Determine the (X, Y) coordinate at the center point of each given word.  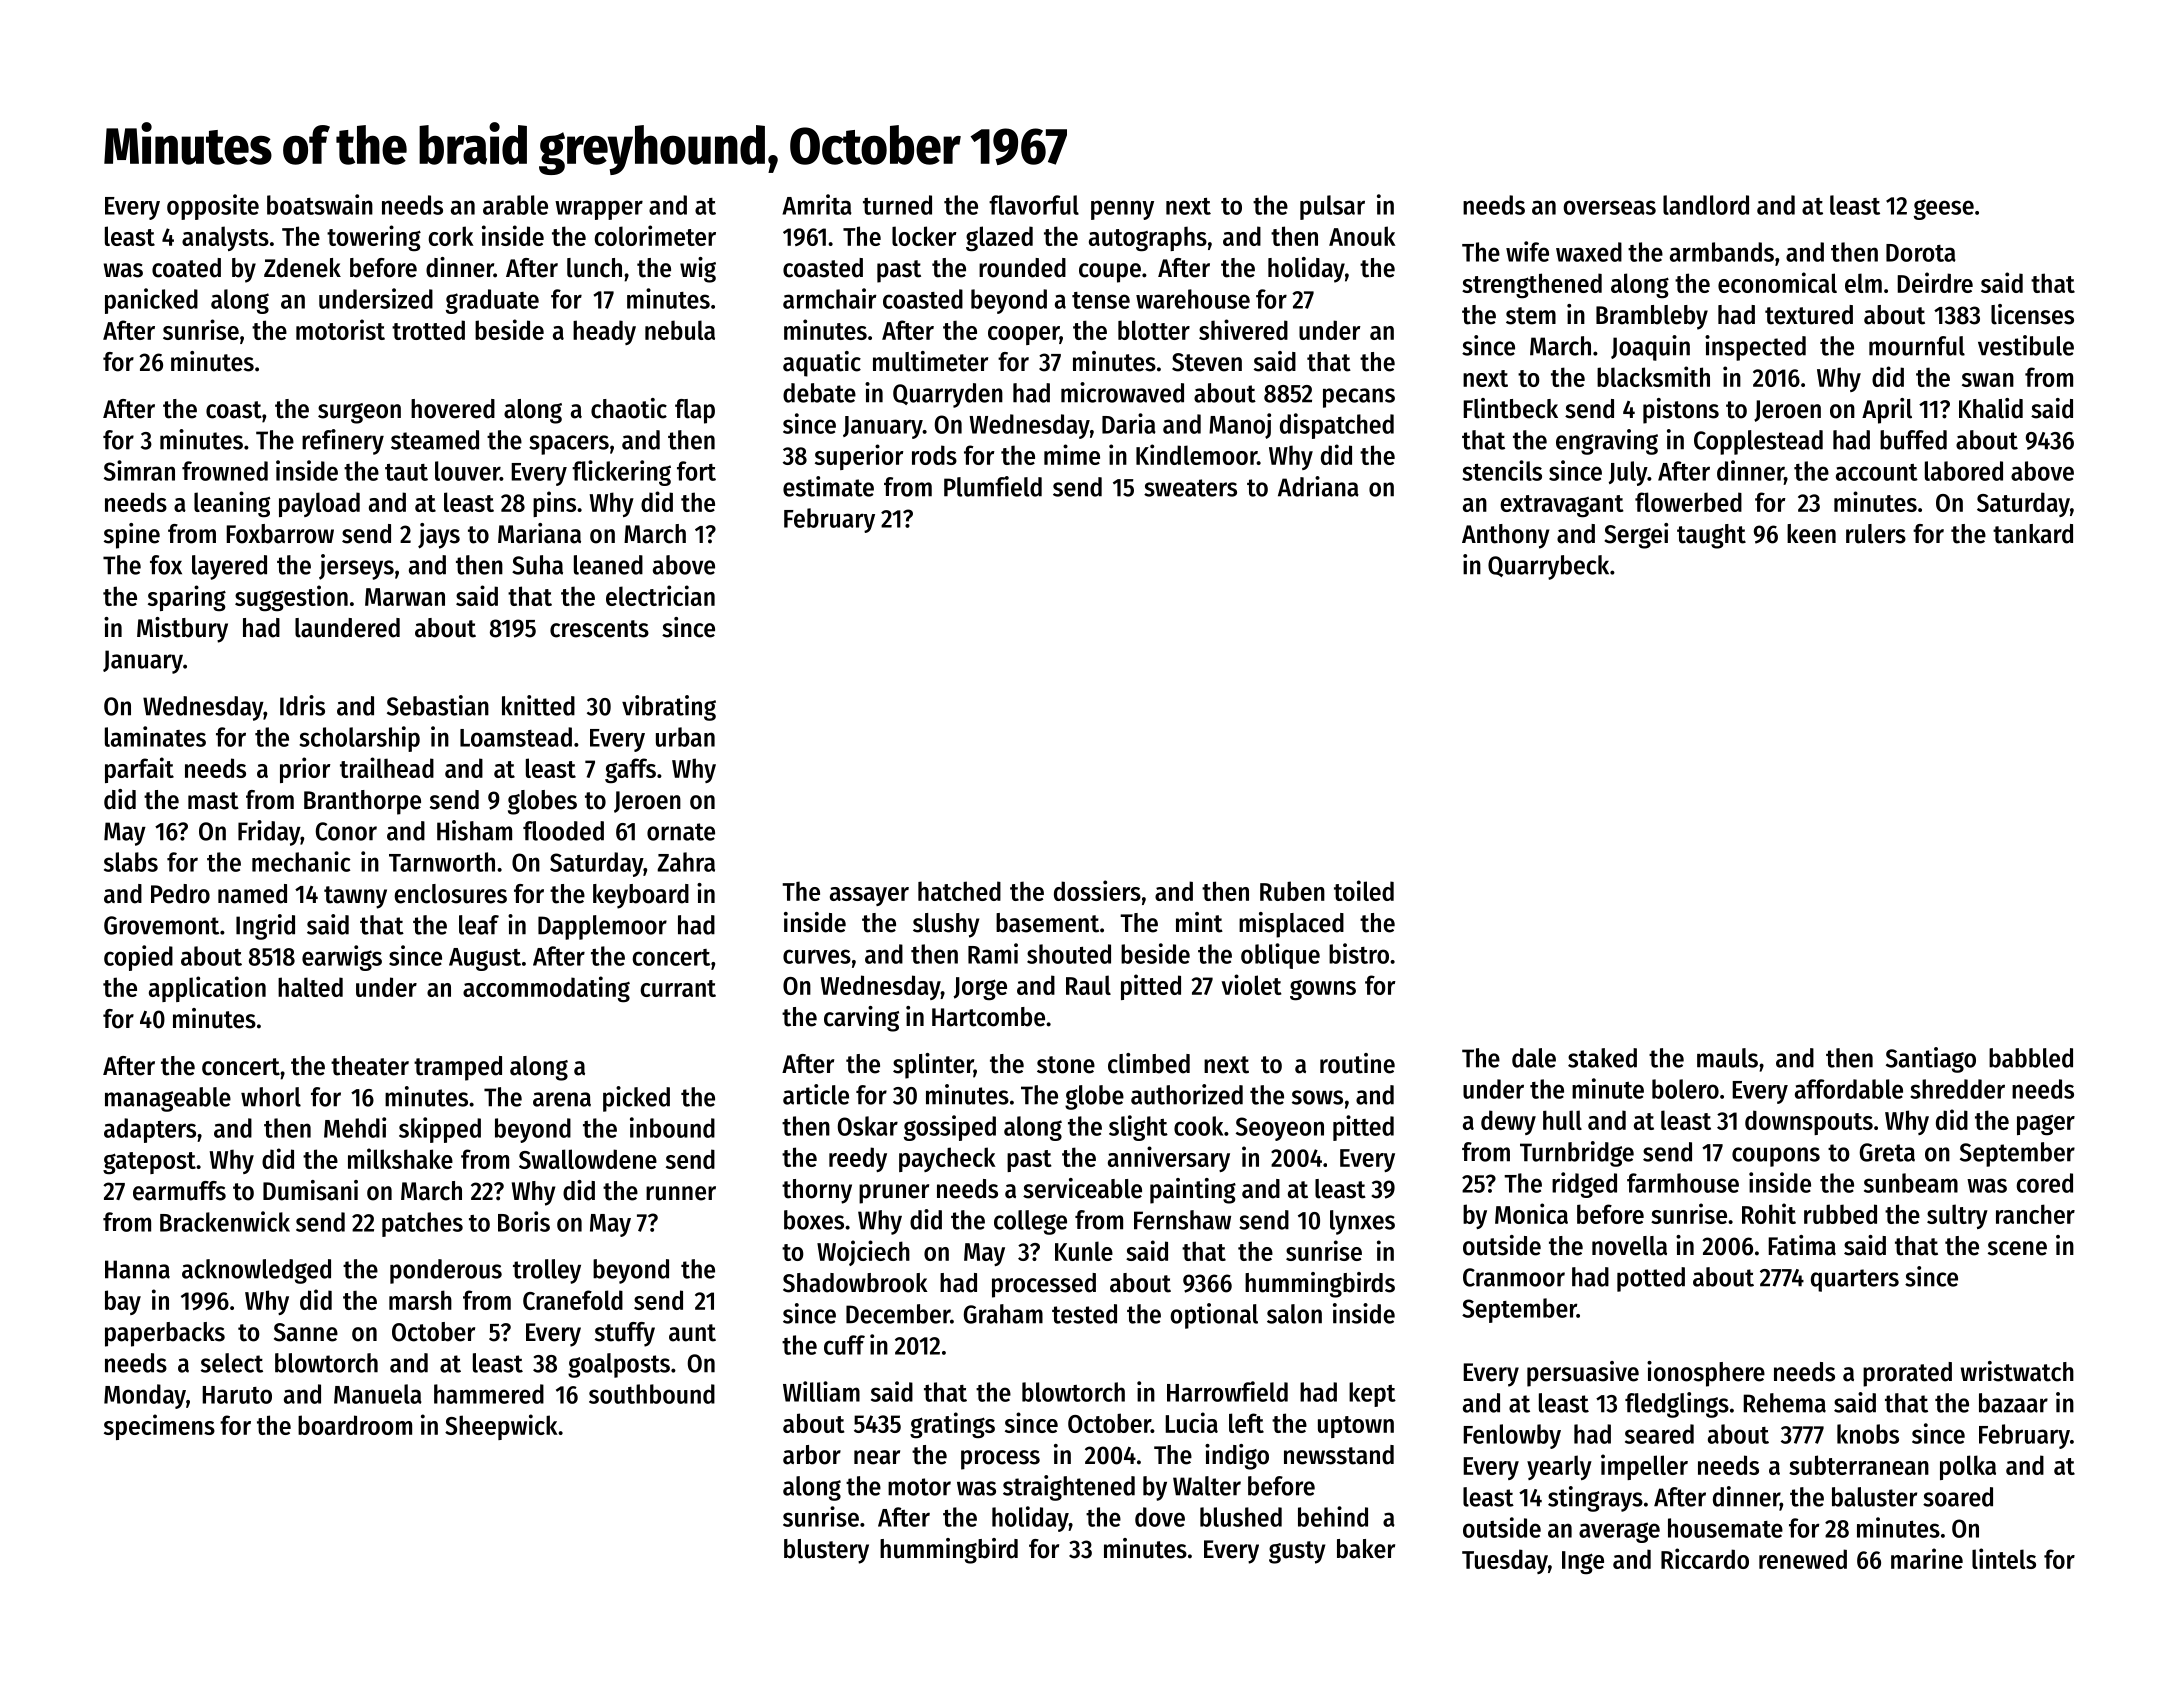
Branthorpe (362, 802)
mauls (1727, 1058)
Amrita (817, 204)
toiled (1364, 890)
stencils (1502, 470)
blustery (826, 1551)
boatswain (320, 204)
